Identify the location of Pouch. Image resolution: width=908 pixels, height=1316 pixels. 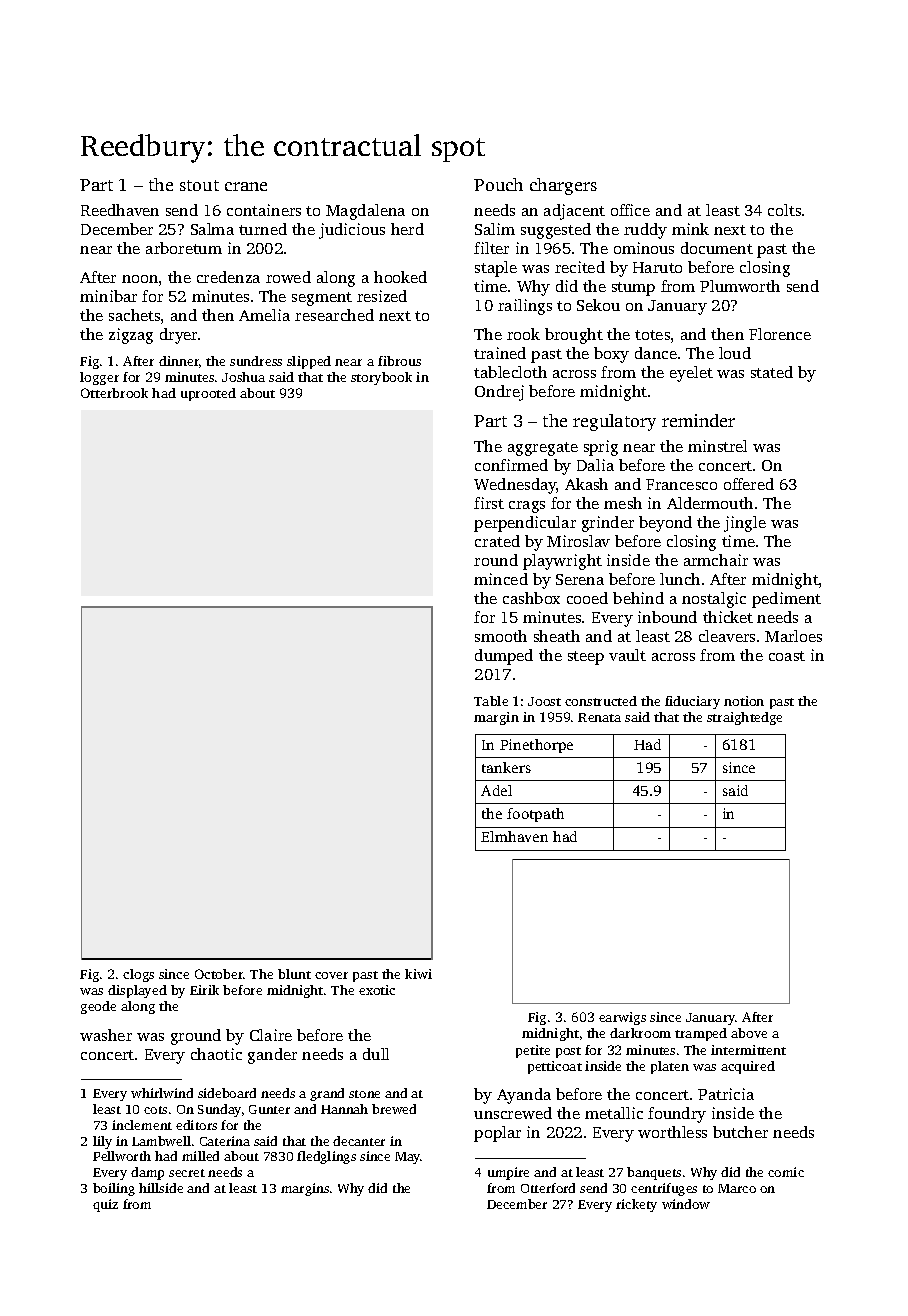
(498, 184).
